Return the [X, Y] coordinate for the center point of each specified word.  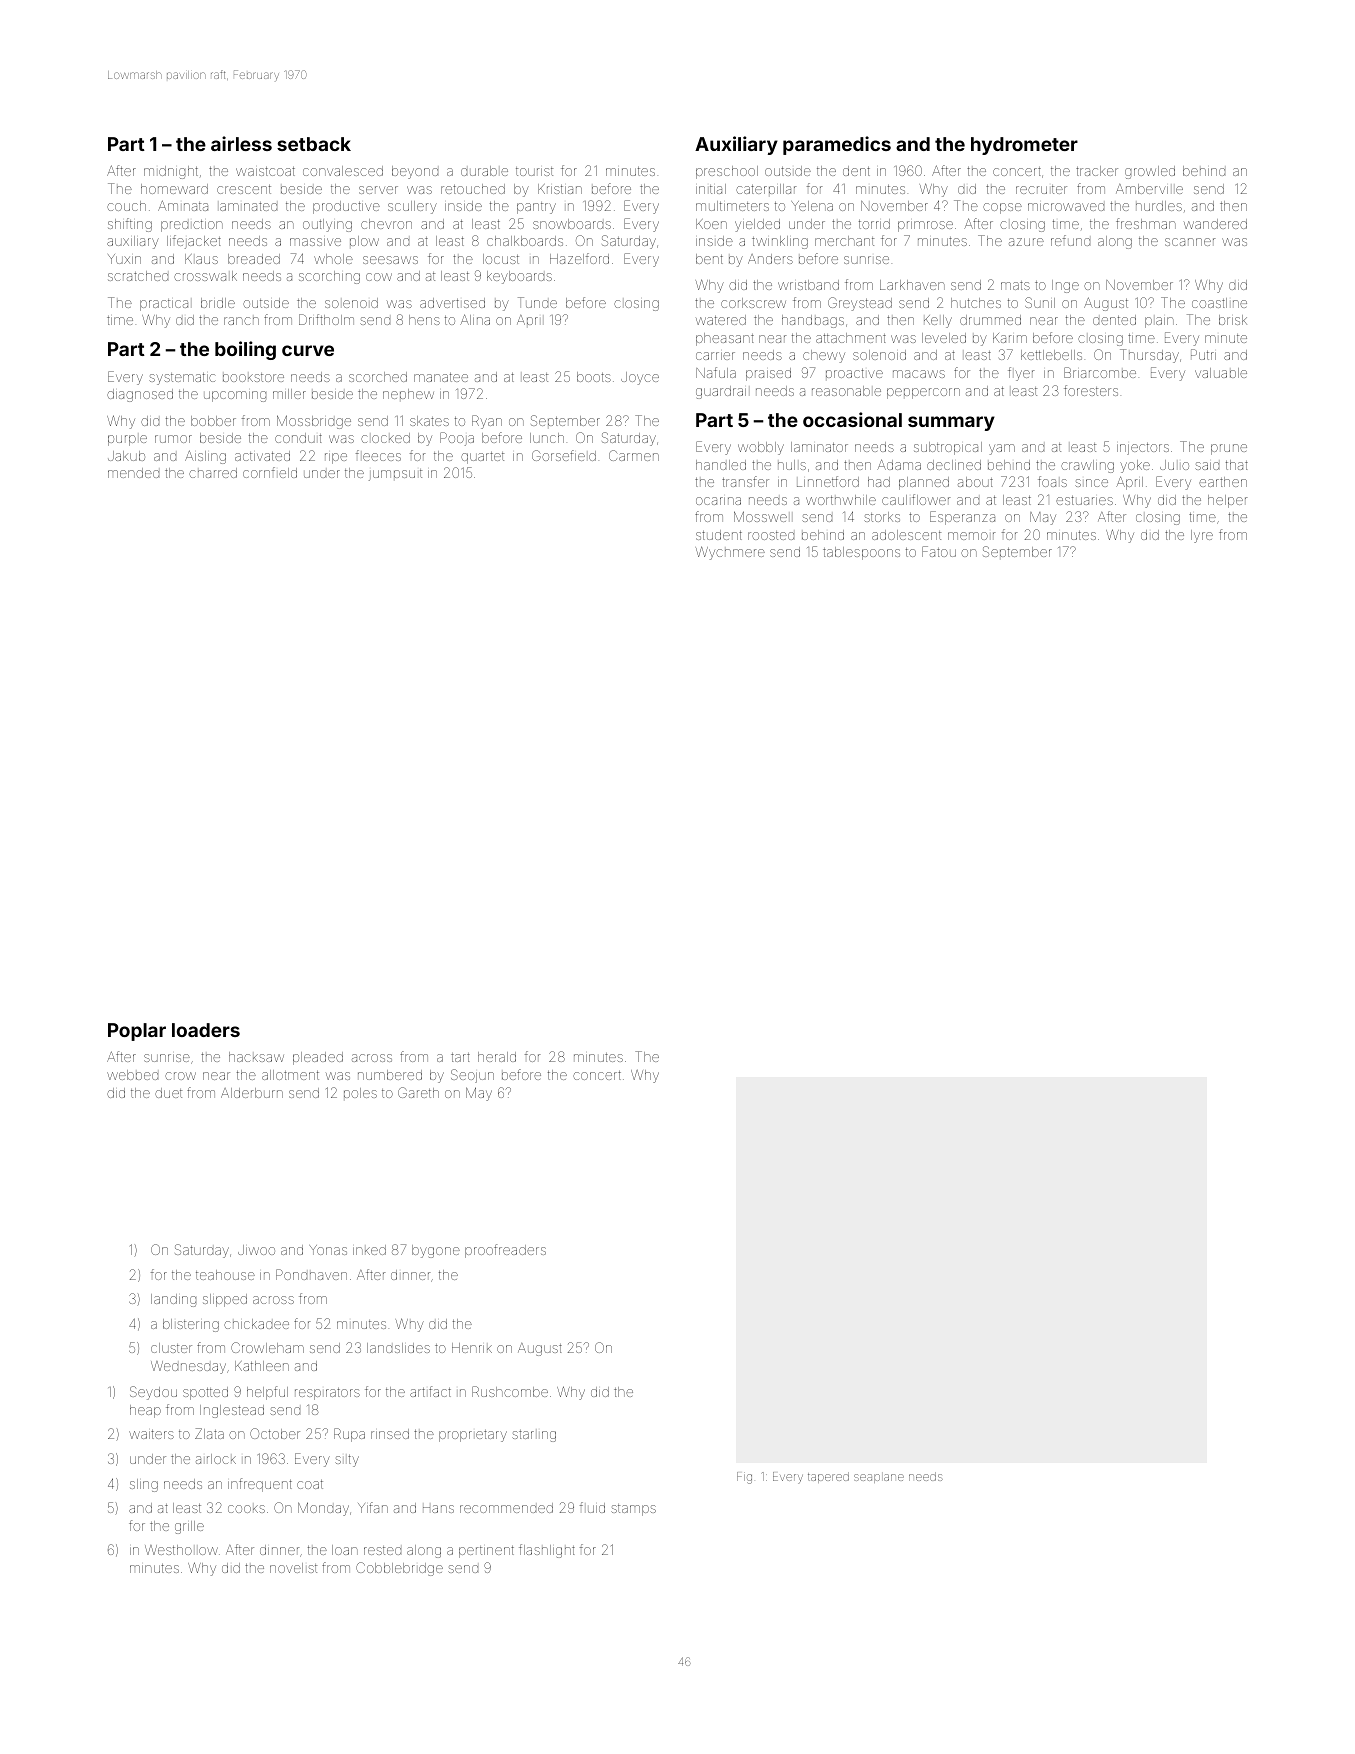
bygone [436, 1251]
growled [1150, 172]
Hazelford [579, 258]
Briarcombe [1100, 372]
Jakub [126, 456]
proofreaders [505, 1251]
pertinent [486, 1552]
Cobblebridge [399, 1569]
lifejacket [194, 242]
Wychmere [730, 553]
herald [497, 1057]
